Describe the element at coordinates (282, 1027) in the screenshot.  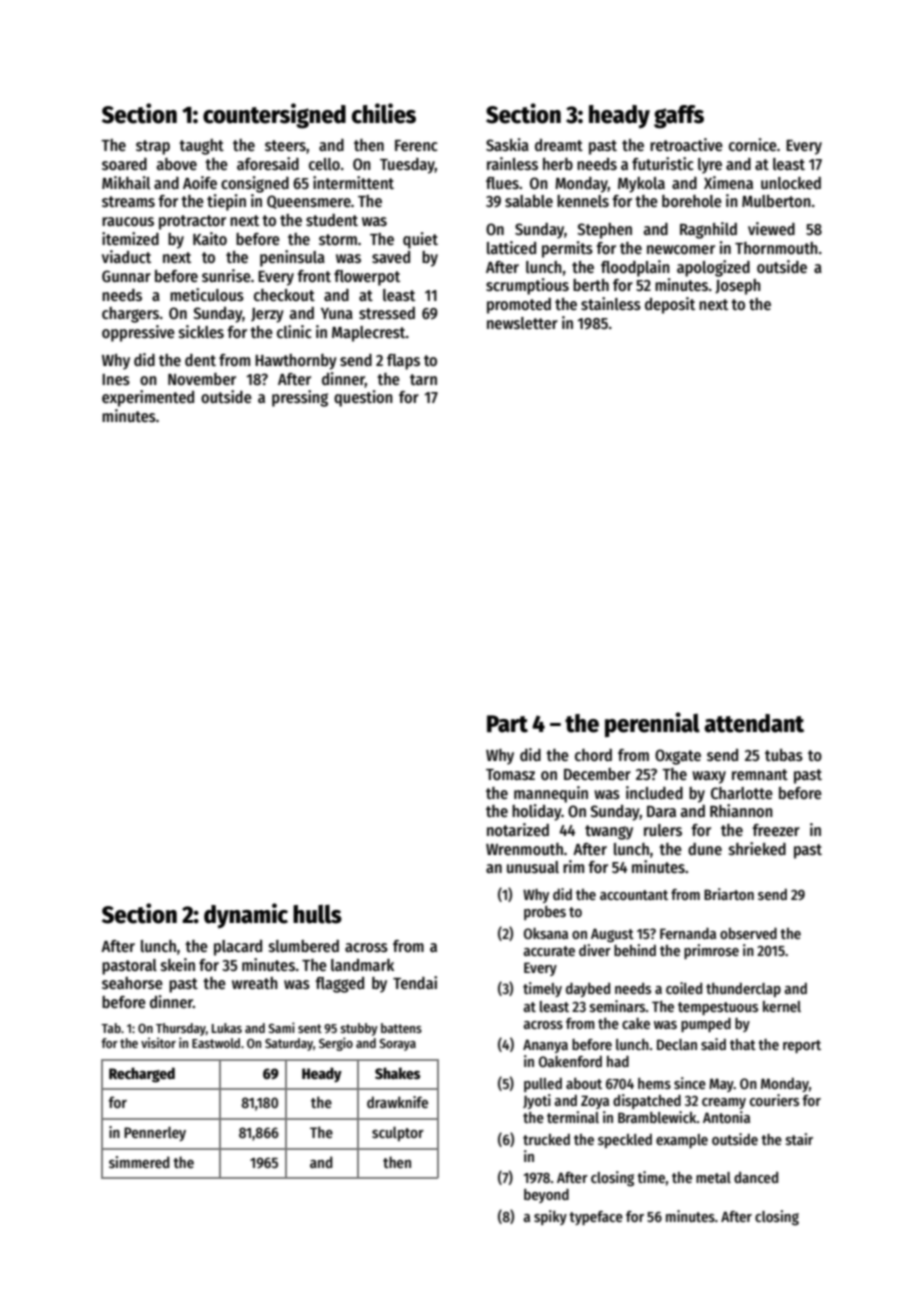
I see `Sami` at that location.
